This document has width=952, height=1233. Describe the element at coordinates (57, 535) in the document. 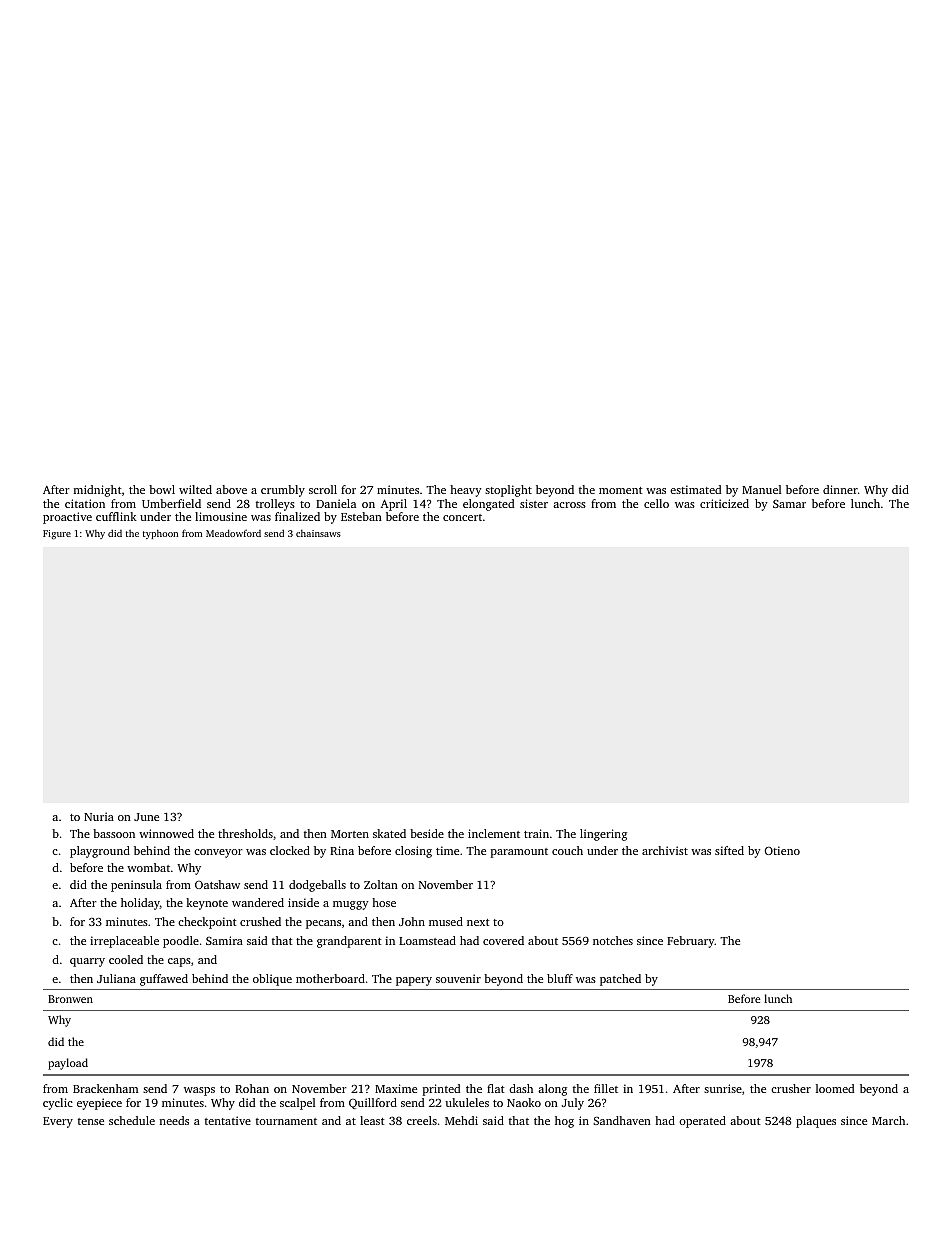

I see `Figure` at that location.
